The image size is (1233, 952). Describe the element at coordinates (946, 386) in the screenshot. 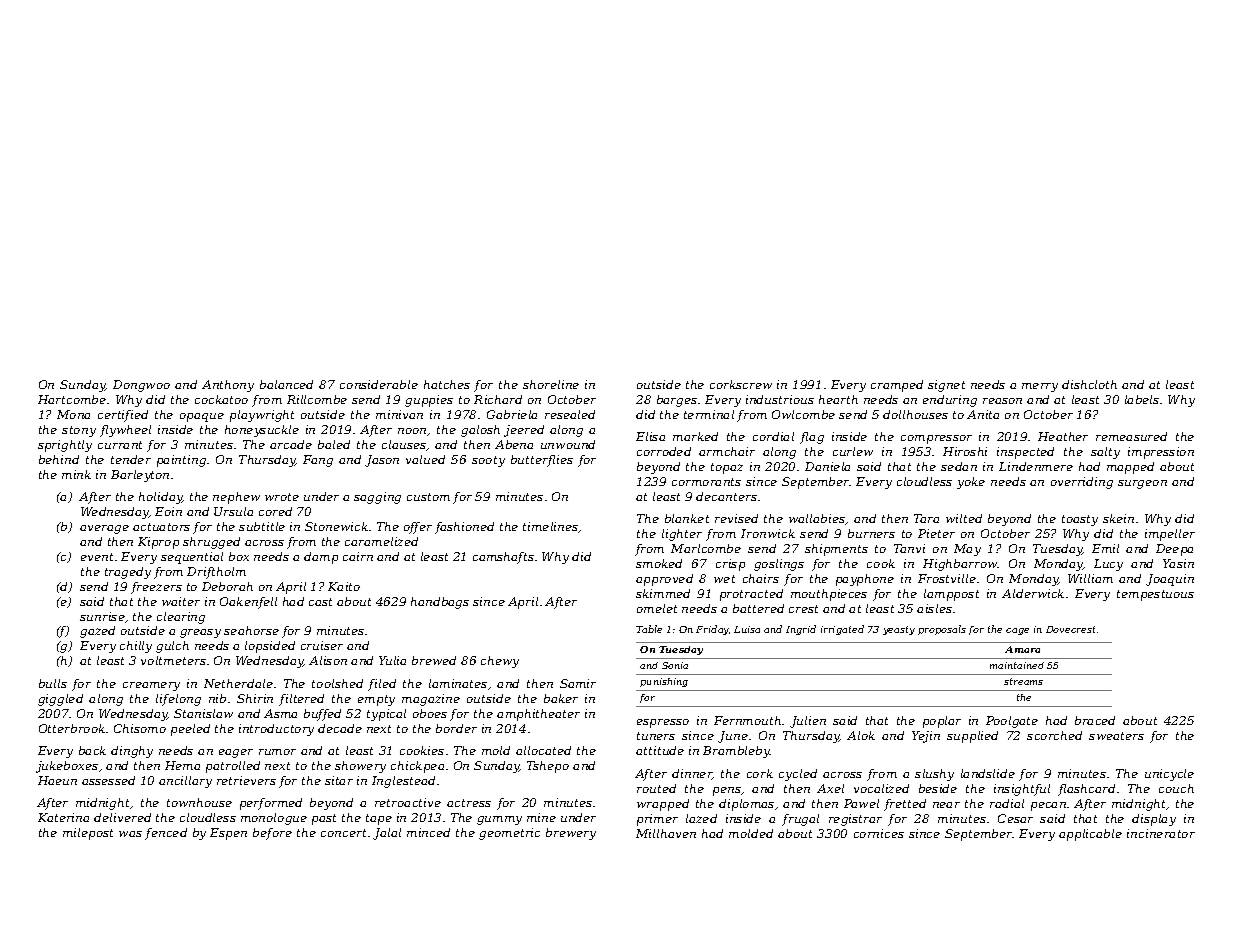

I see `signet` at that location.
